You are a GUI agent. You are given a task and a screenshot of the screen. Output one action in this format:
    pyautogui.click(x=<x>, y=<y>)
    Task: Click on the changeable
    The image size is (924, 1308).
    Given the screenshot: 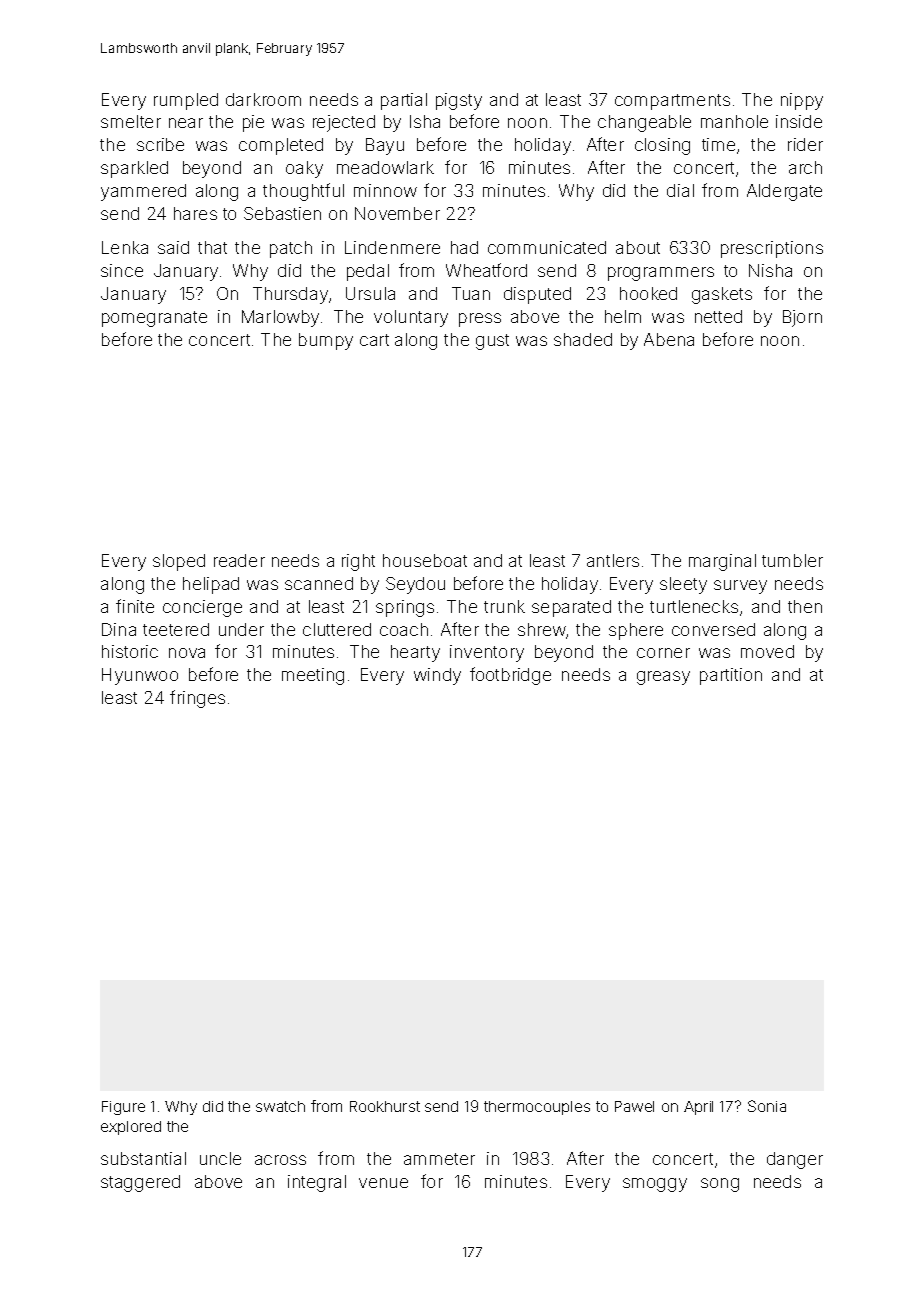 What is the action you would take?
    pyautogui.click(x=644, y=123)
